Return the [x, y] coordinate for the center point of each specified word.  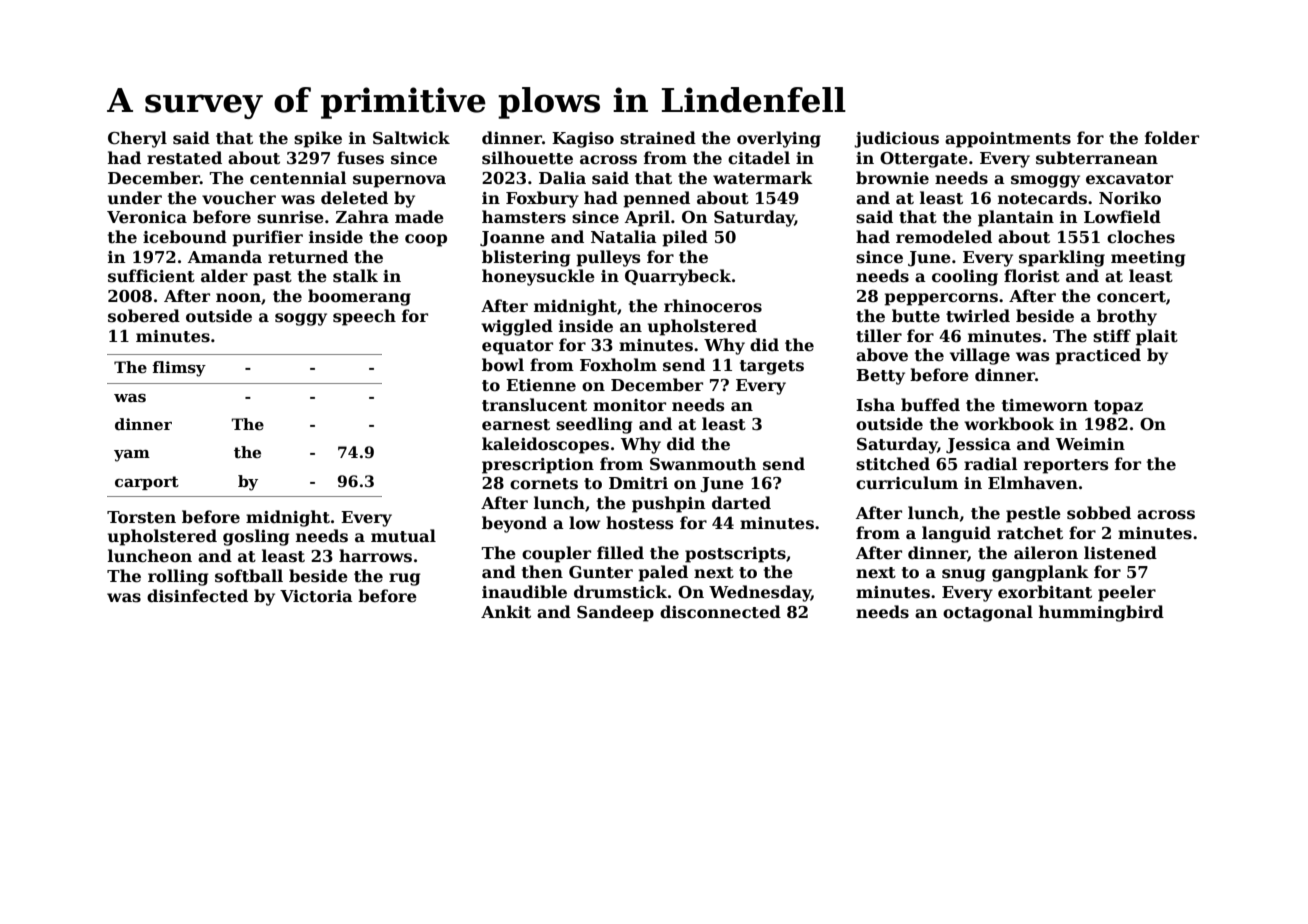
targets [772, 367]
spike [318, 139]
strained [658, 138]
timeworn [1045, 405]
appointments [1008, 140]
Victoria [316, 596]
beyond [514, 524]
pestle [1033, 514]
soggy [301, 319]
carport [147, 483]
